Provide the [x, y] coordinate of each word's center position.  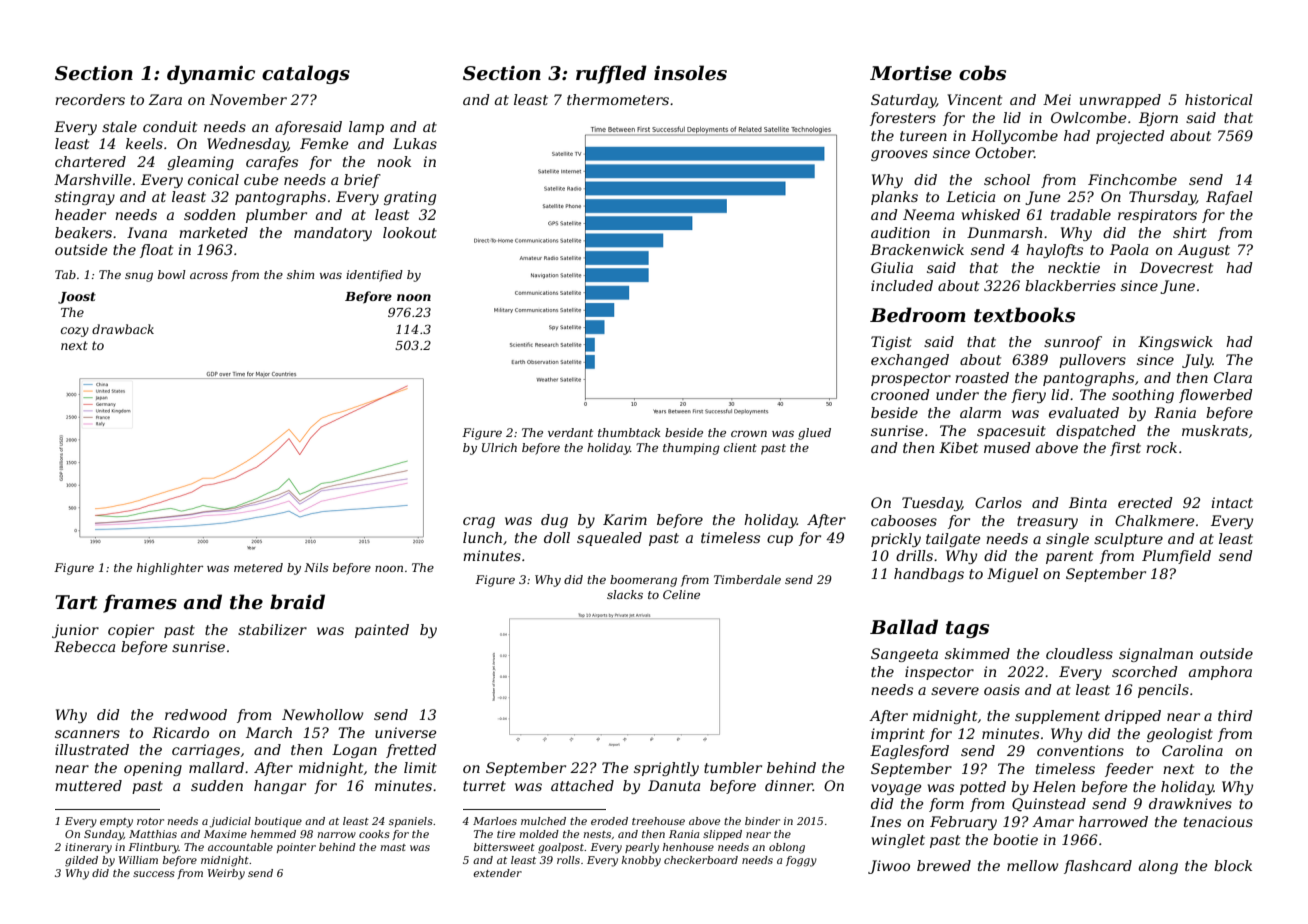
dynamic [211, 74]
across [209, 275]
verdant [570, 432]
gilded [81, 861]
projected [1130, 137]
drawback [123, 329]
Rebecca [84, 646]
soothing [1143, 396]
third [1235, 715]
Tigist [891, 343]
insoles [690, 73]
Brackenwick [917, 249]
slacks [625, 594]
